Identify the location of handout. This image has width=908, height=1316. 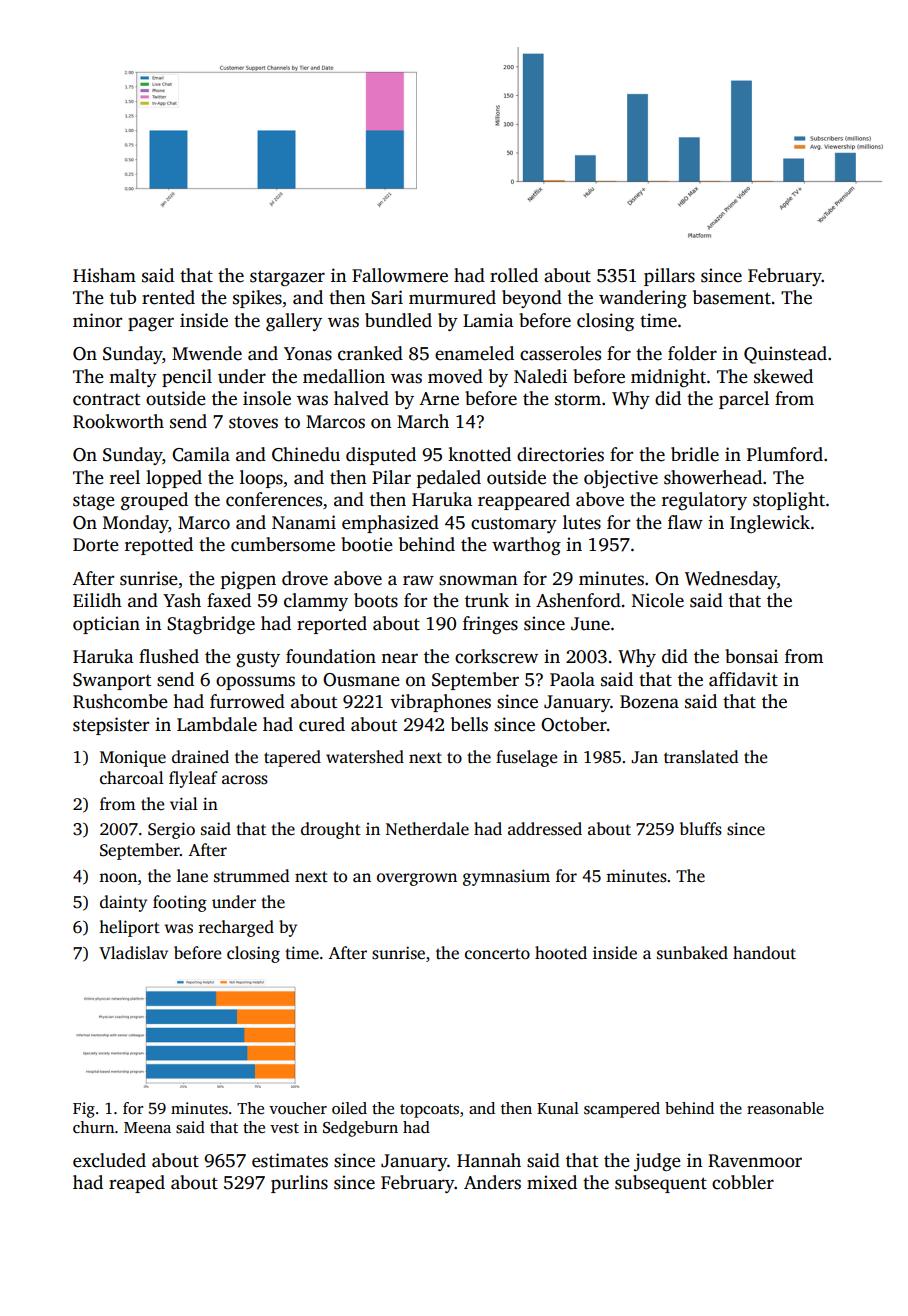
(764, 953).
